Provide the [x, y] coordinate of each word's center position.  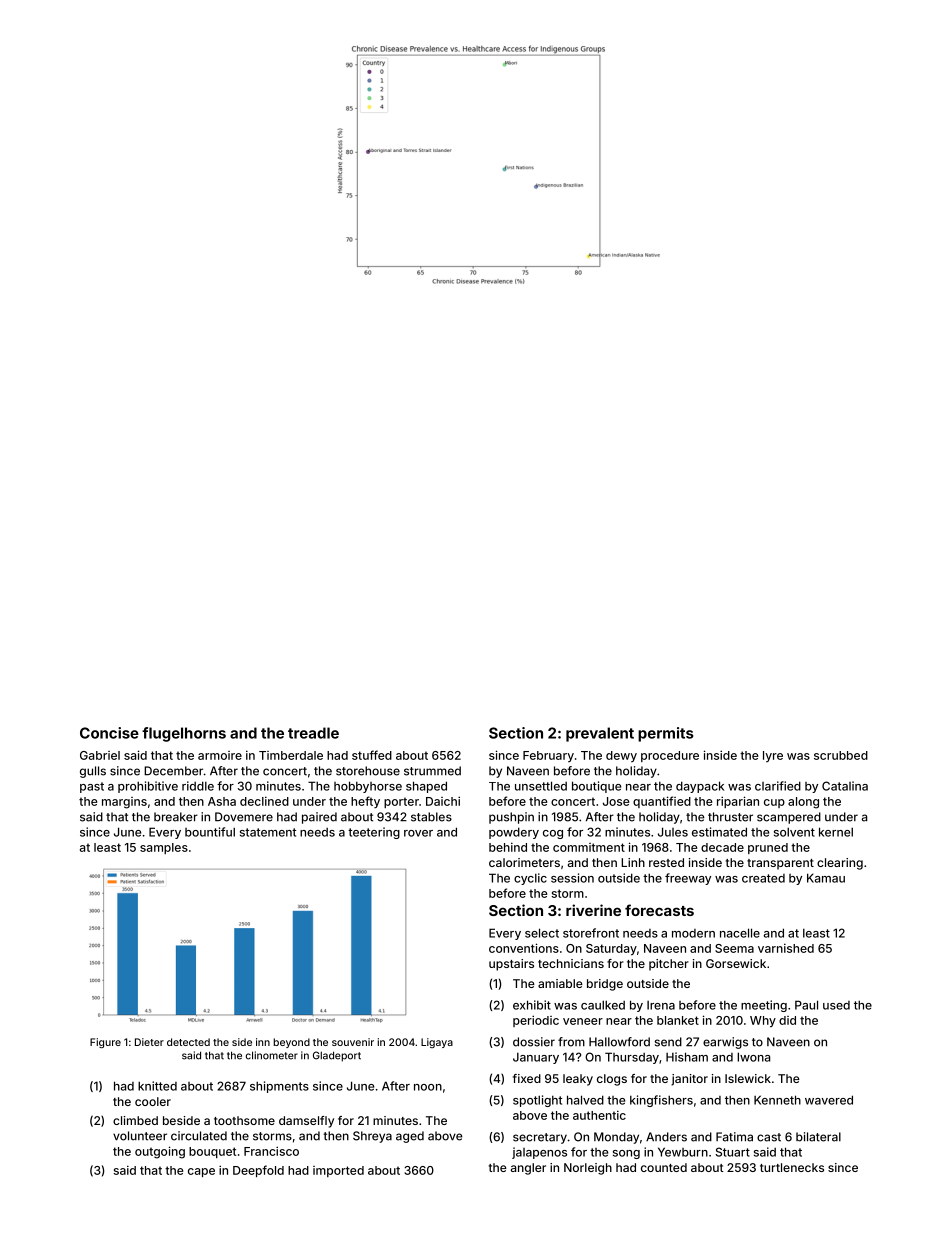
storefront [591, 933]
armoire [220, 755]
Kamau [826, 878]
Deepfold [258, 1171]
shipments [279, 1087]
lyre [773, 756]
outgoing [160, 1152]
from [571, 1042]
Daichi [443, 801]
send [668, 1042]
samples [164, 848]
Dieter [149, 1042]
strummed [432, 771]
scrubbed [841, 755]
